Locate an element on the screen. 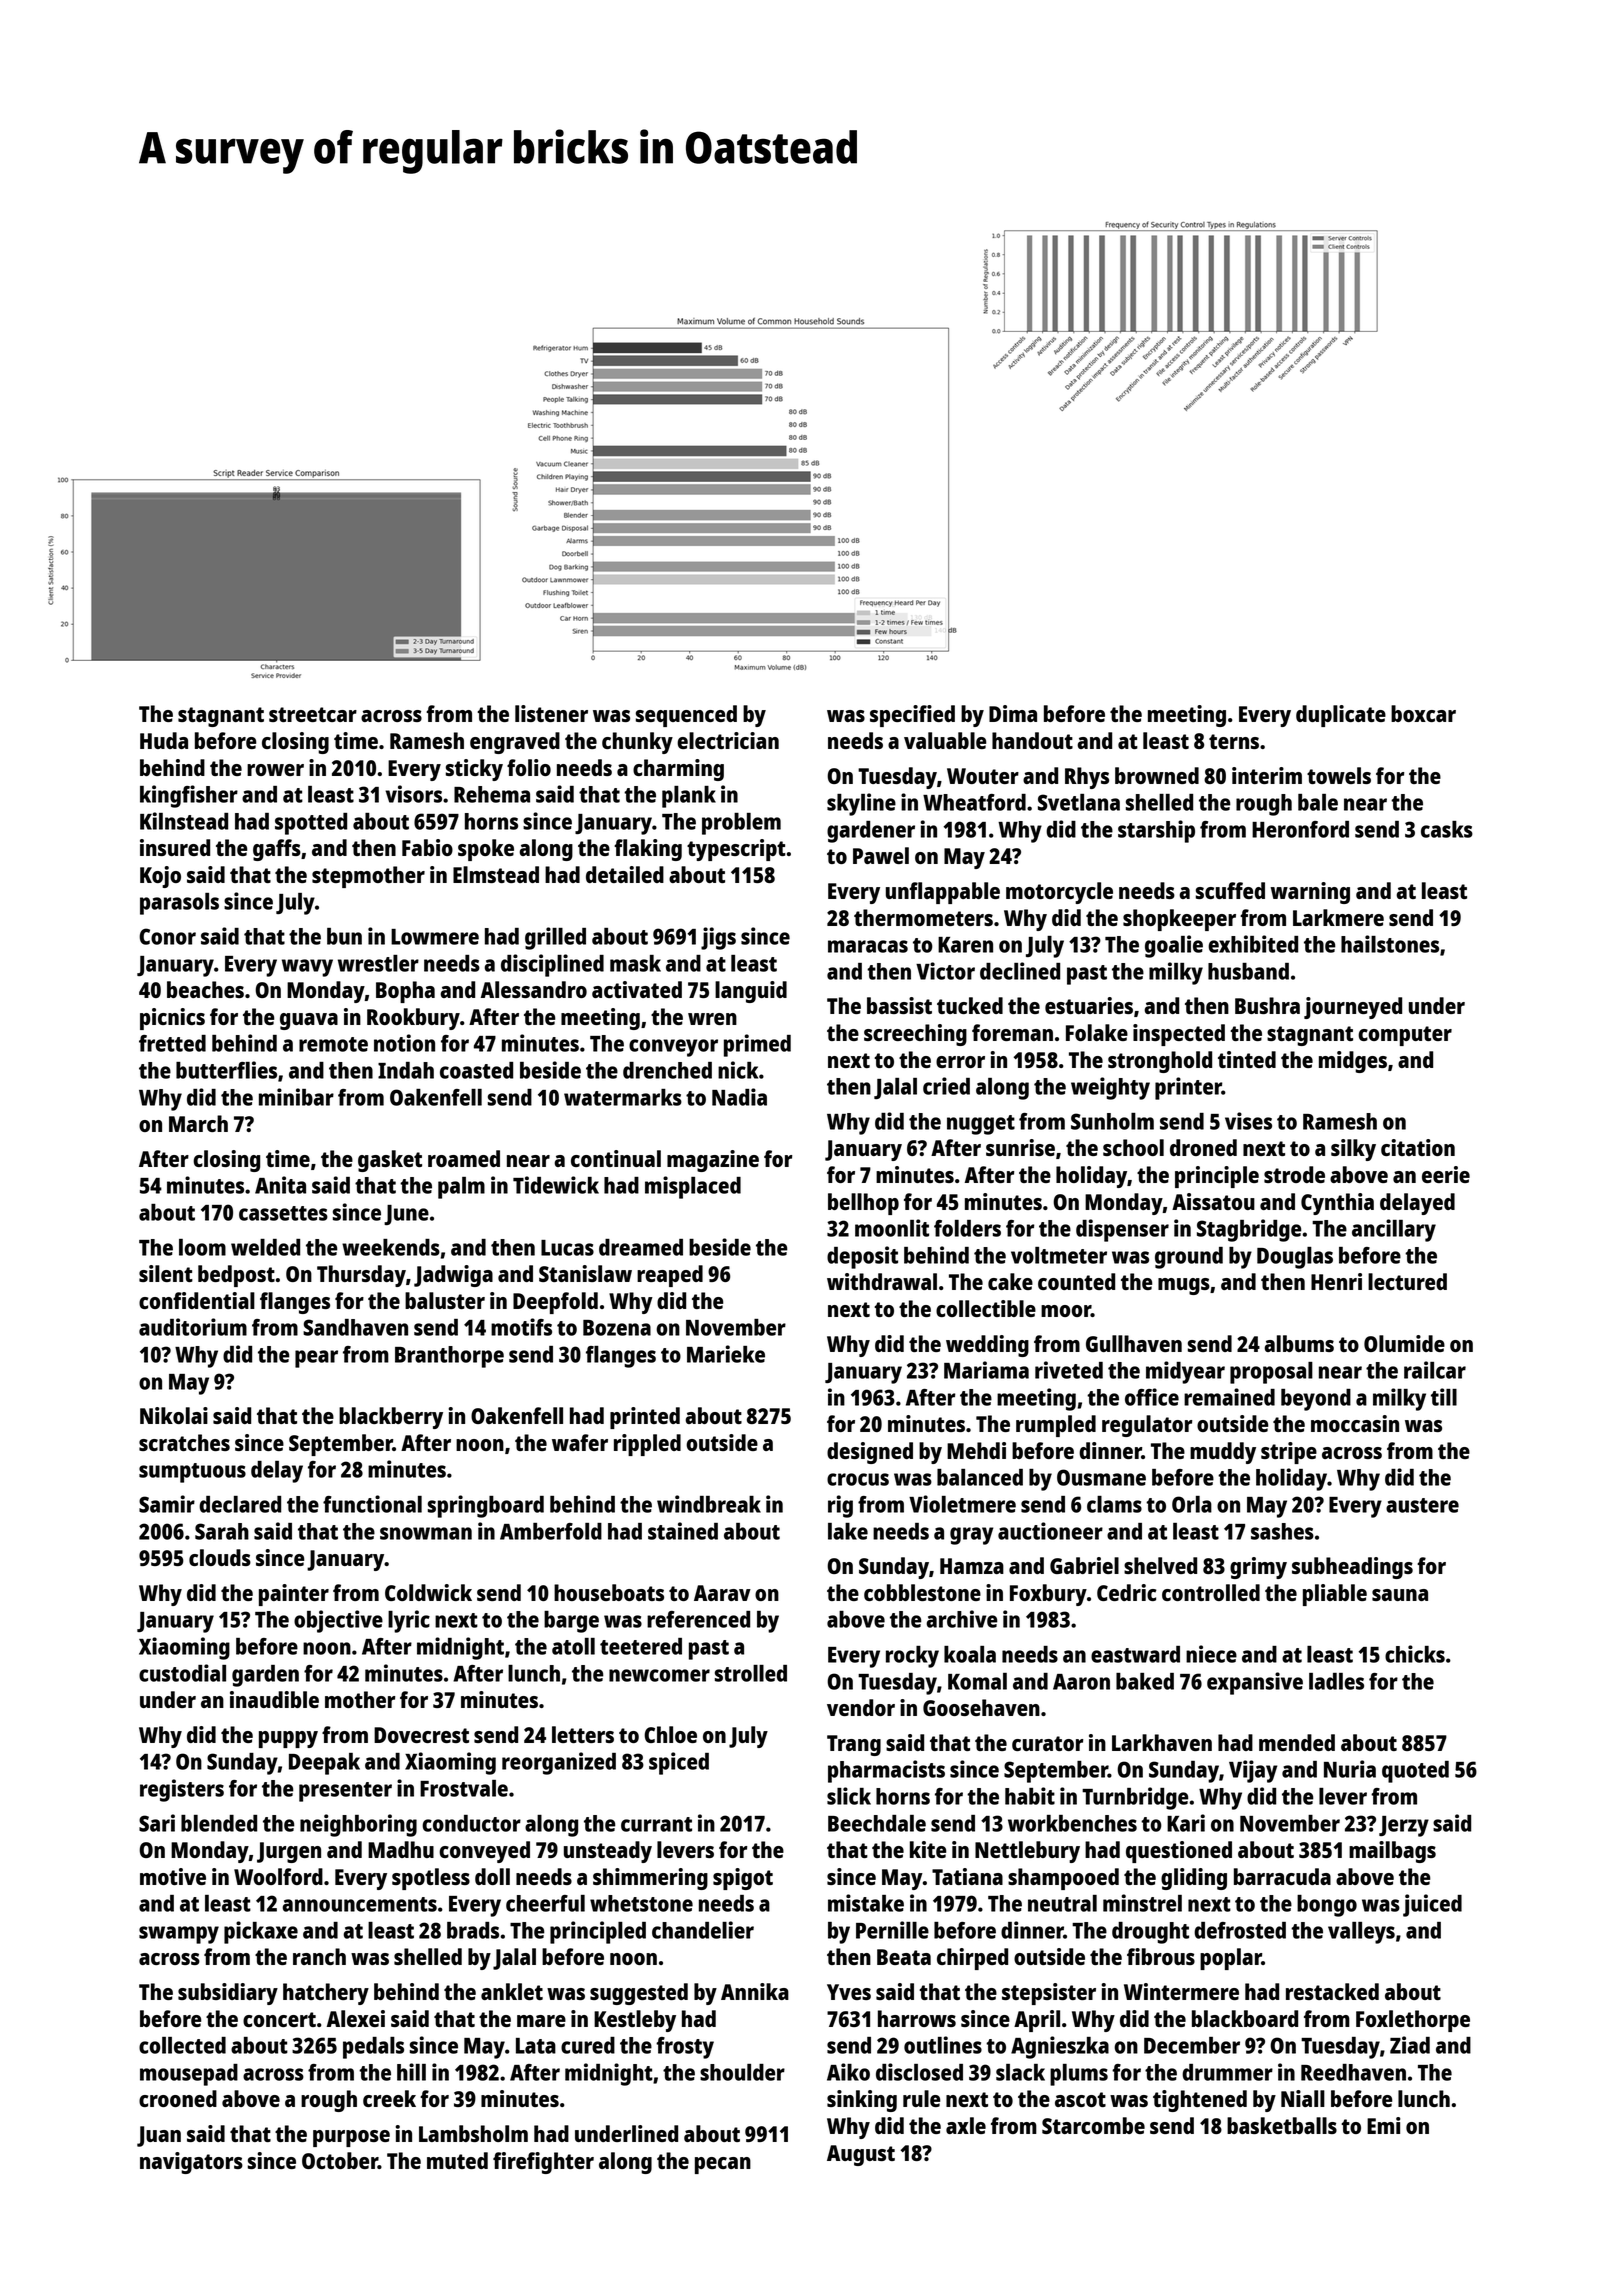 This screenshot has width=1620, height=2292. axle is located at coordinates (966, 2125).
